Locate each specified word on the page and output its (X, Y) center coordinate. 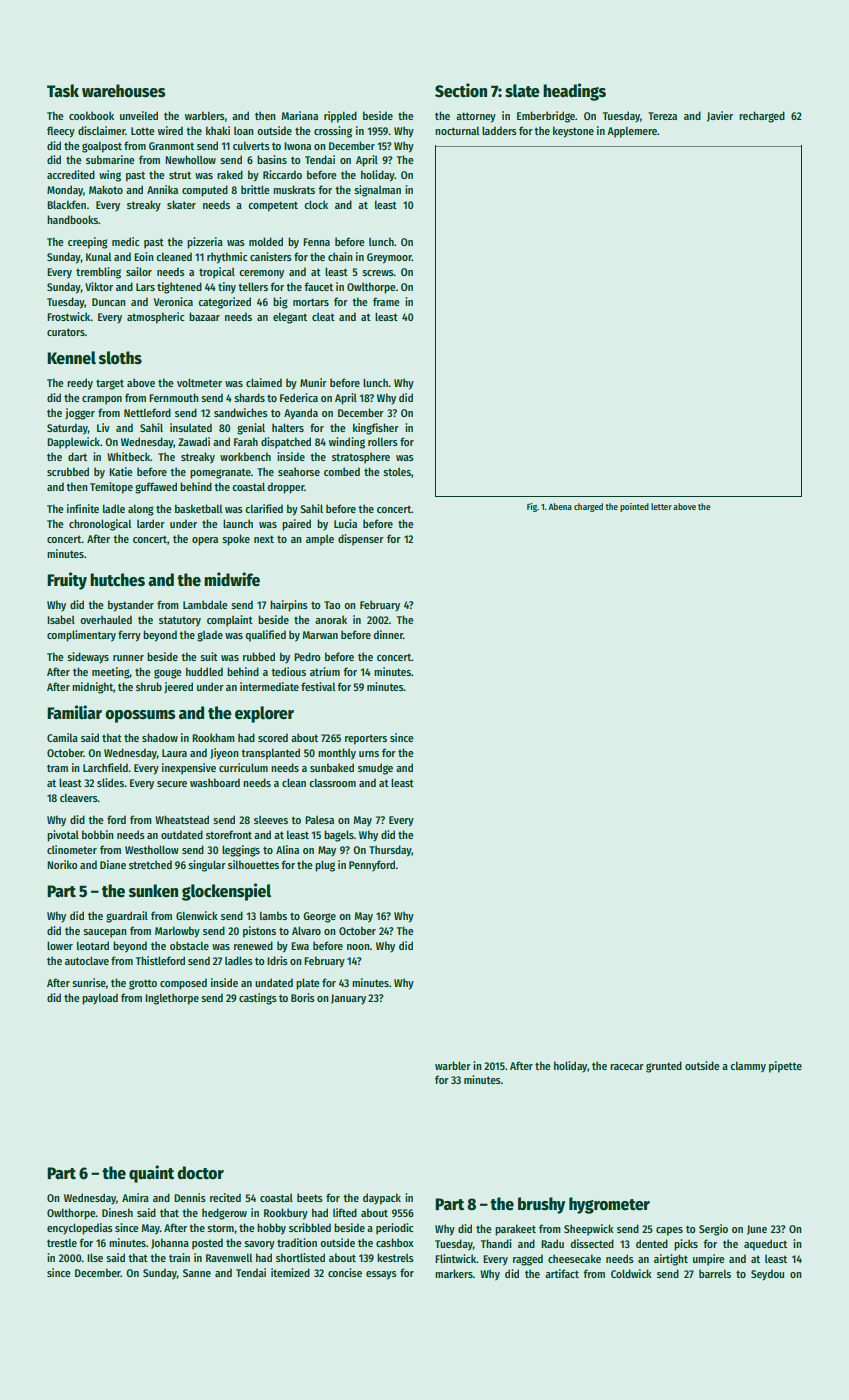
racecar (627, 1067)
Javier (720, 116)
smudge (375, 769)
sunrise (89, 982)
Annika (162, 189)
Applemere (632, 132)
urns (369, 754)
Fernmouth (174, 397)
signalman (377, 191)
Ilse (95, 1257)
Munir (313, 382)
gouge (168, 674)
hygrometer (609, 1205)
